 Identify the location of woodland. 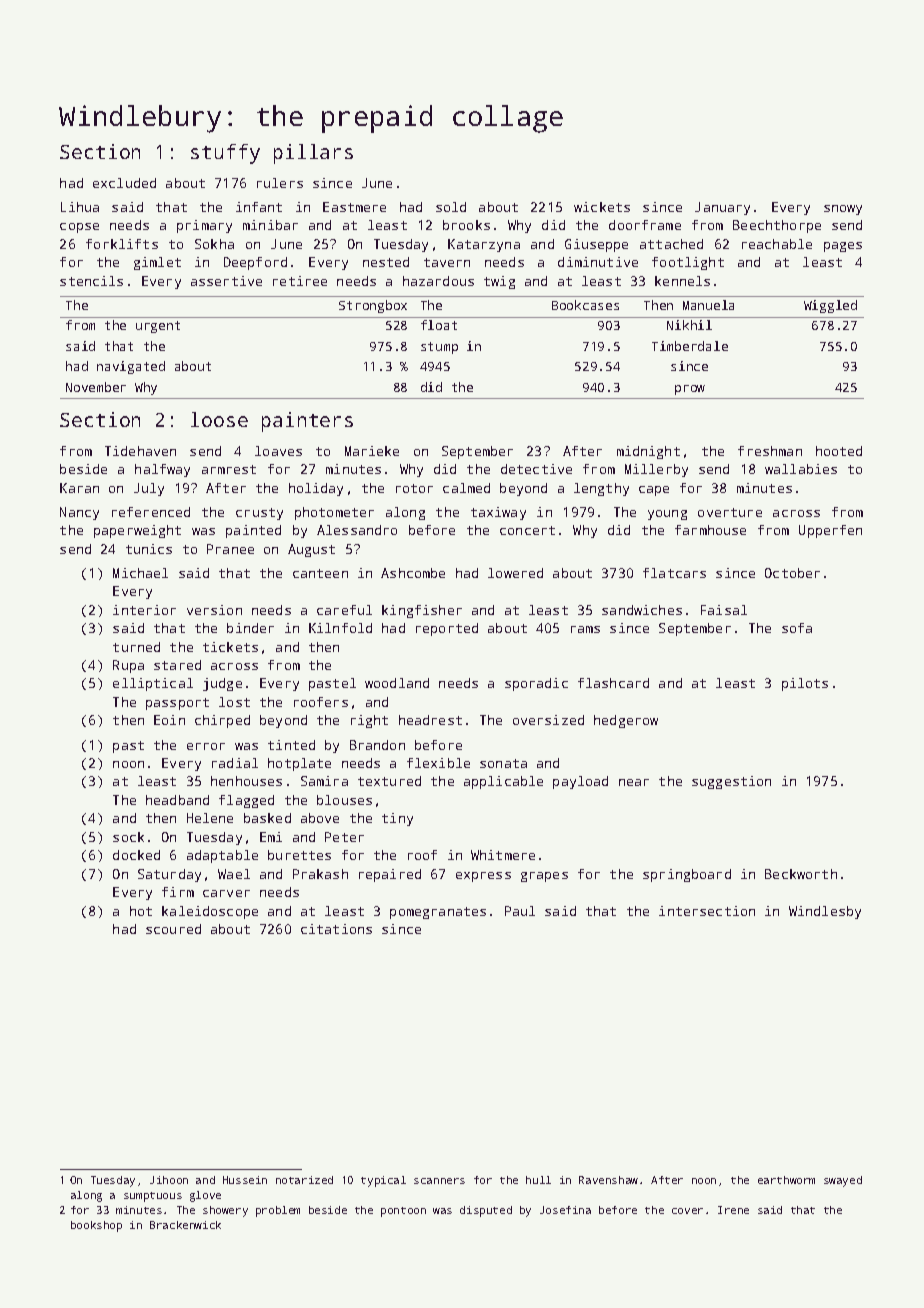
(397, 683).
